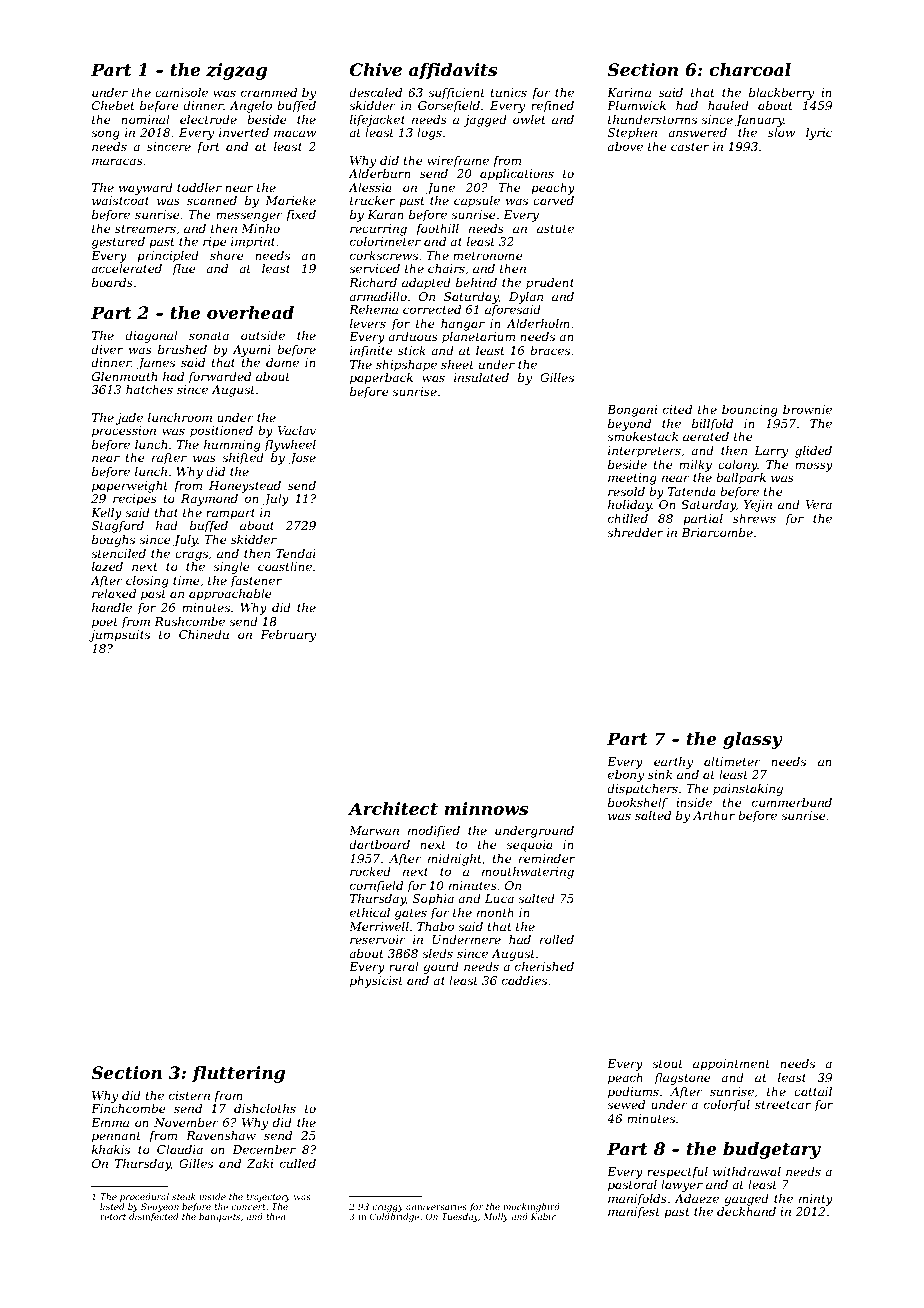 The image size is (924, 1308). I want to click on cummerbund, so click(792, 802).
